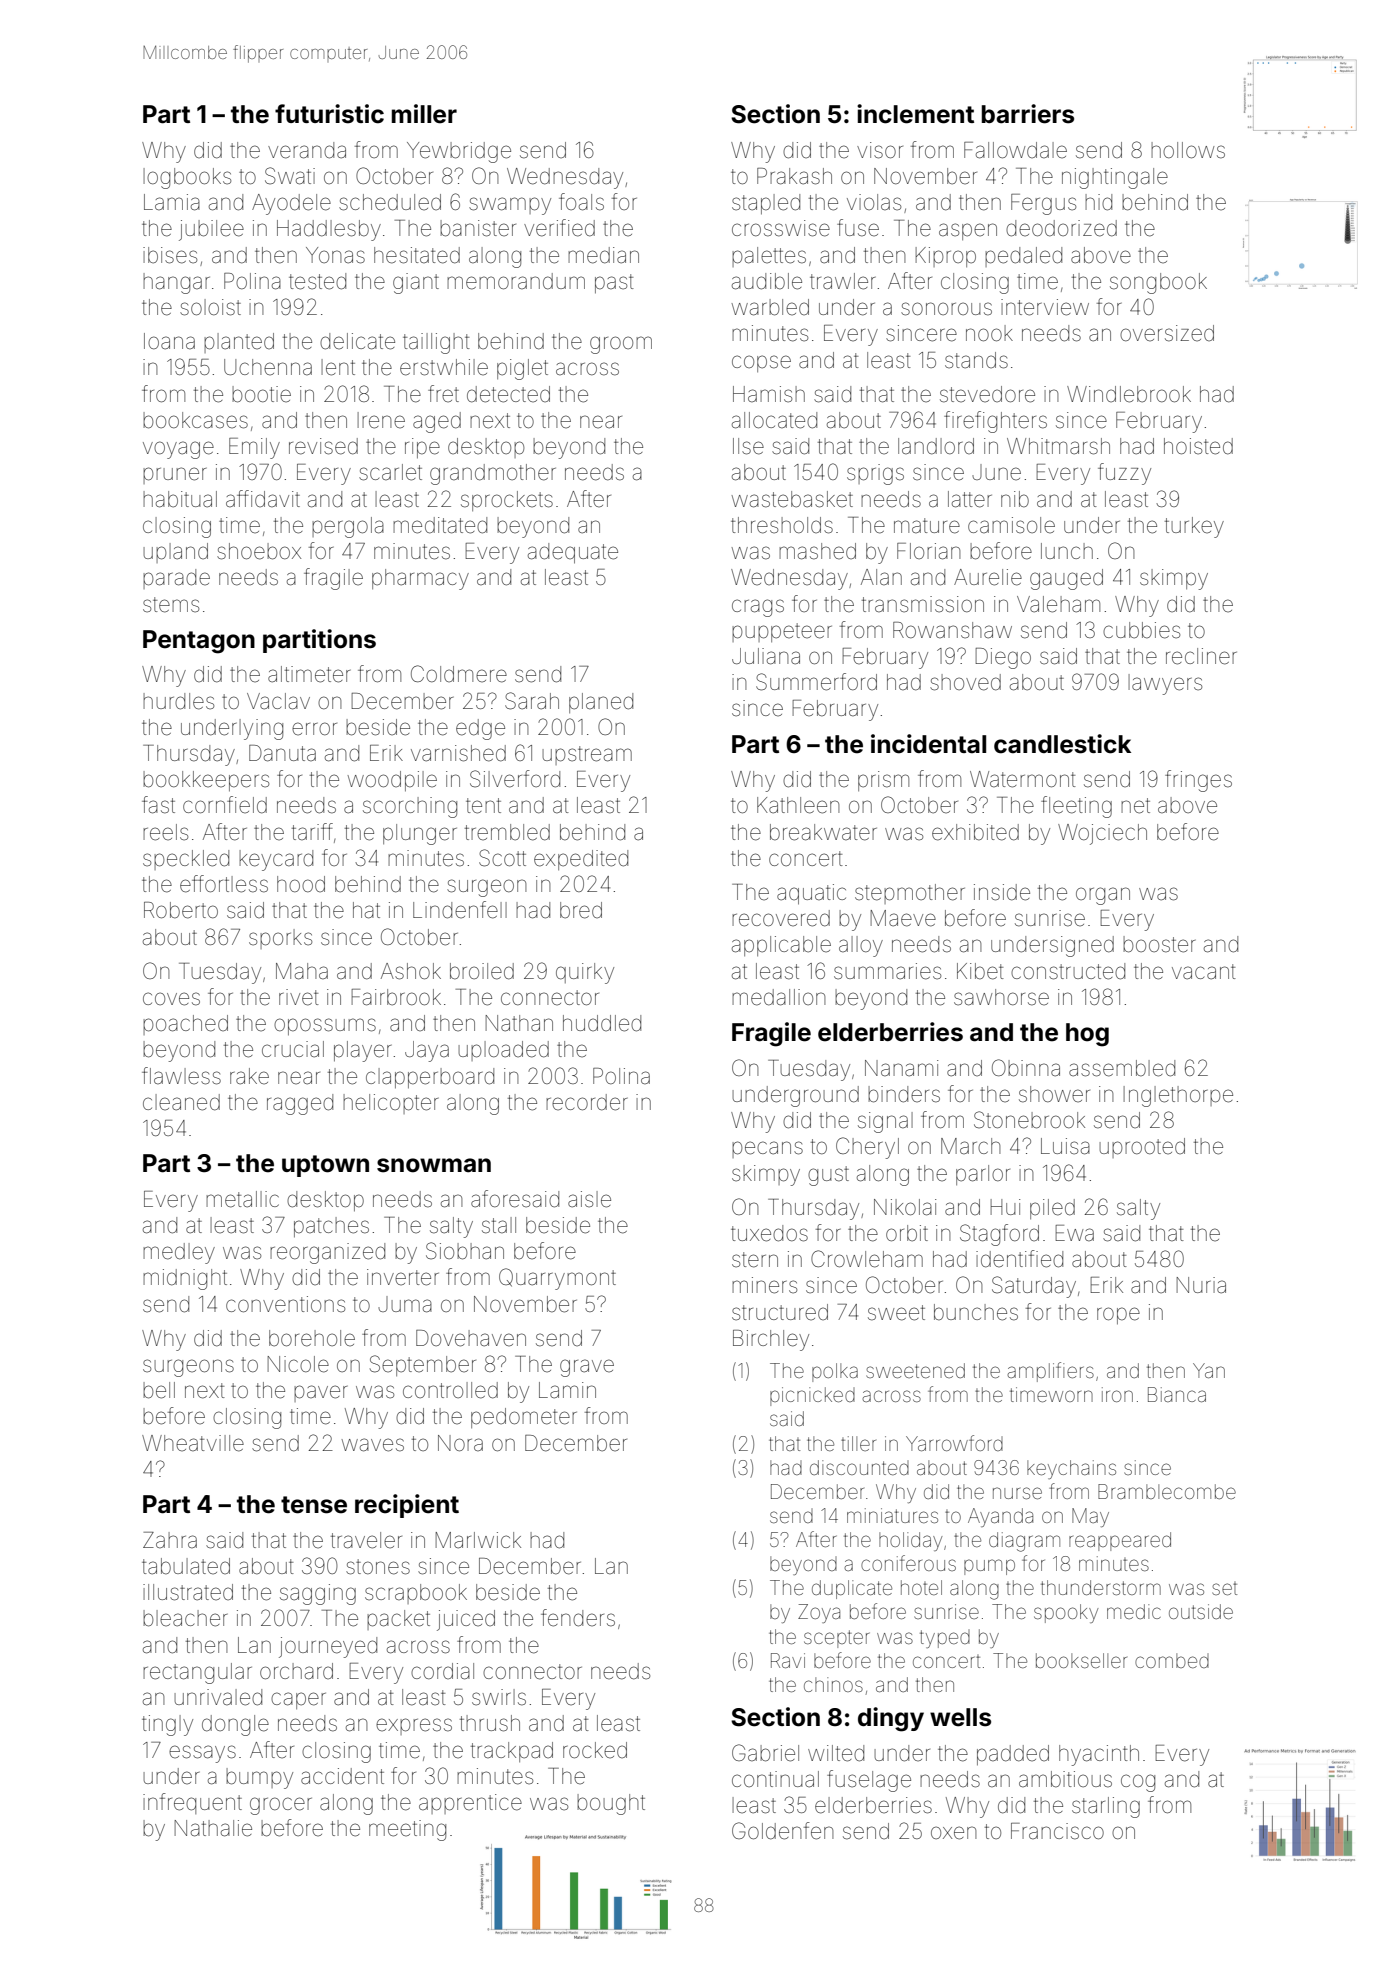 The image size is (1386, 1969). I want to click on Inglethorpe, so click(1178, 1096).
